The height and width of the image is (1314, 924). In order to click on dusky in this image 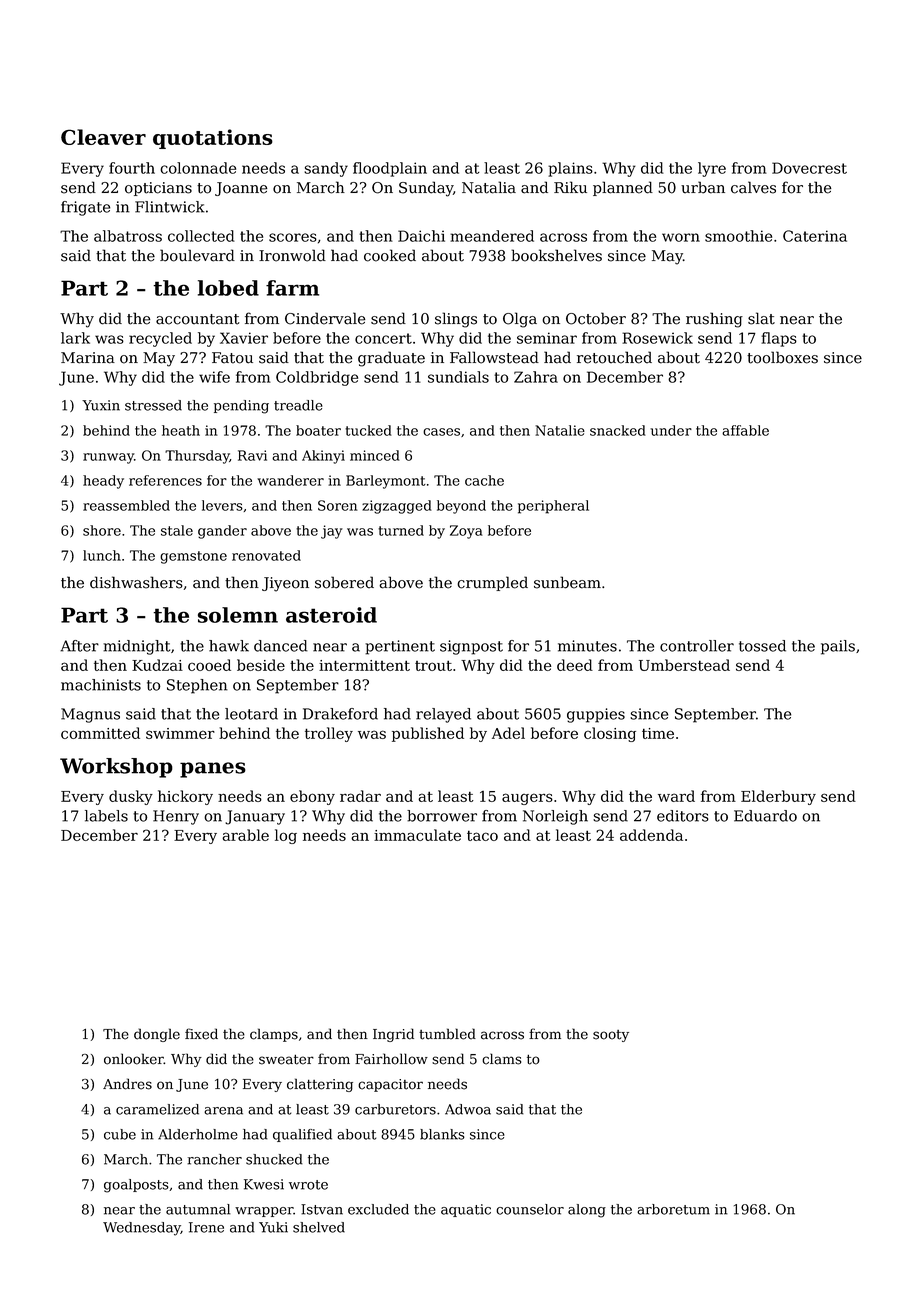, I will do `click(131, 797)`.
